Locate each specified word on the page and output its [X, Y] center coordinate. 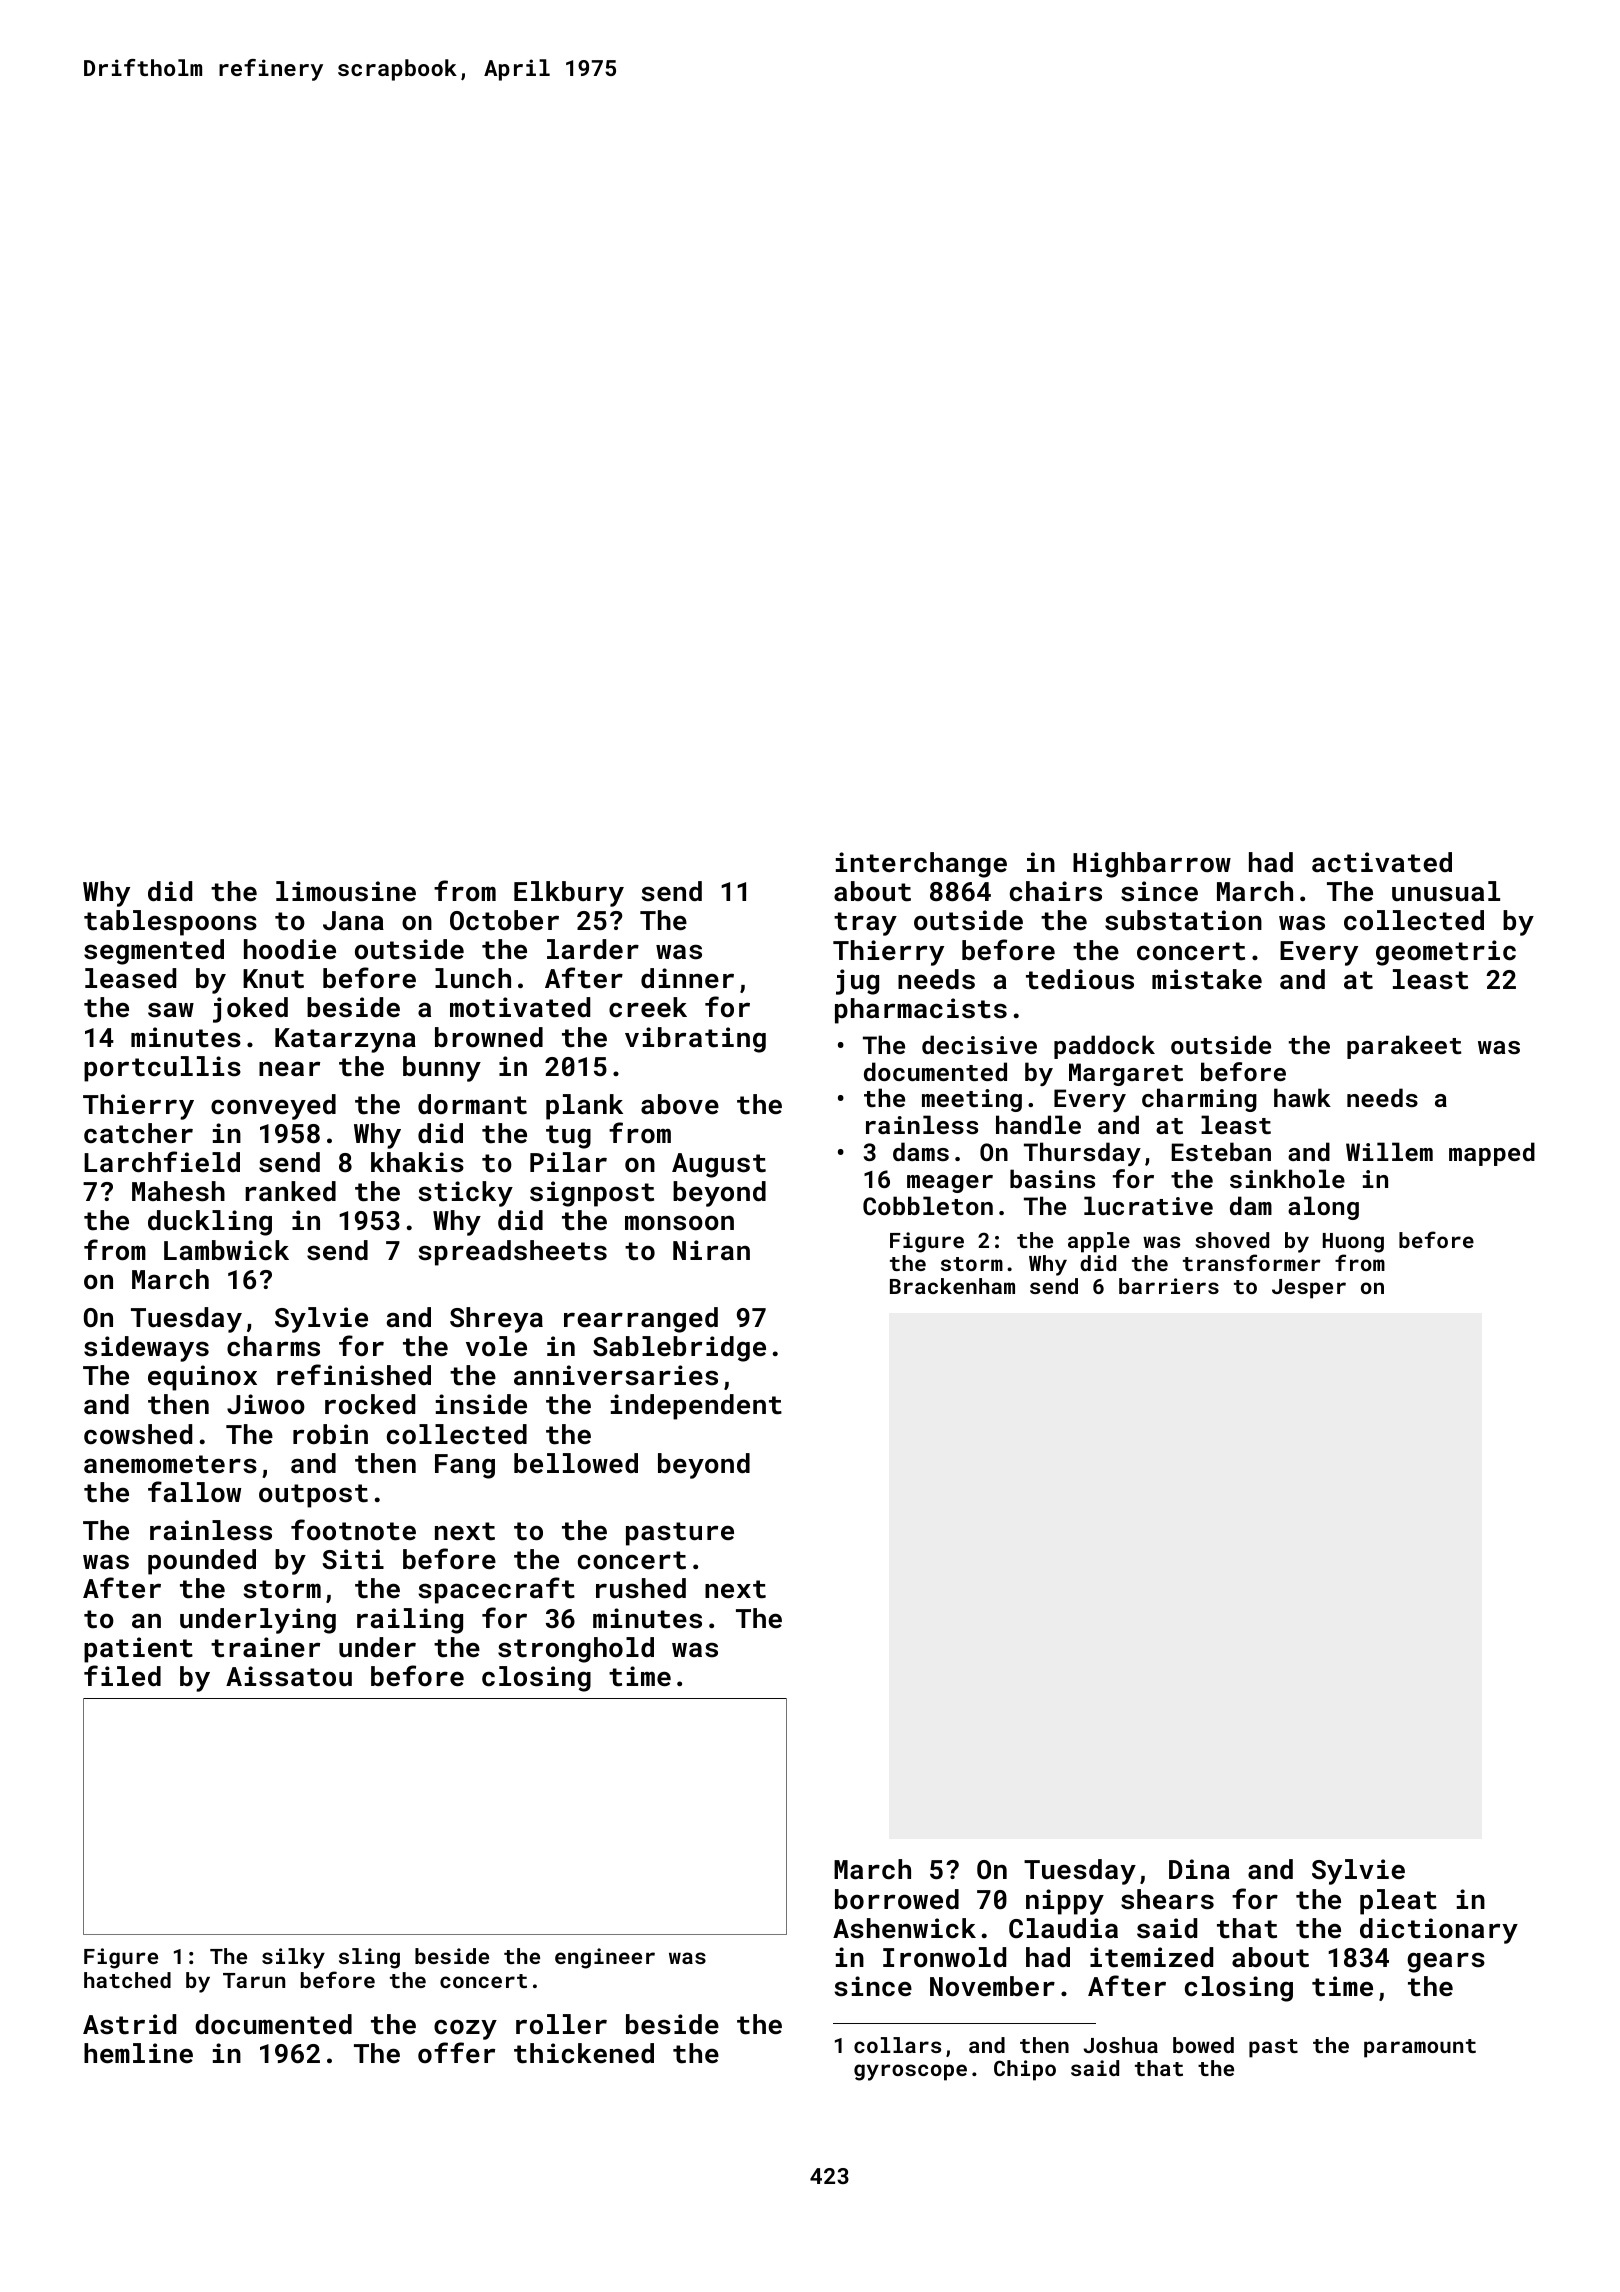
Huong [1353, 1243]
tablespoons [170, 923]
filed [122, 1675]
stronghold [576, 1650]
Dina [1199, 1869]
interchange [921, 865]
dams [921, 1151]
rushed [641, 1588]
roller [561, 2024]
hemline [138, 2053]
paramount [1420, 2048]
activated [1382, 862]
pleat [1398, 1902]
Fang [465, 1466]
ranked [290, 1191]
